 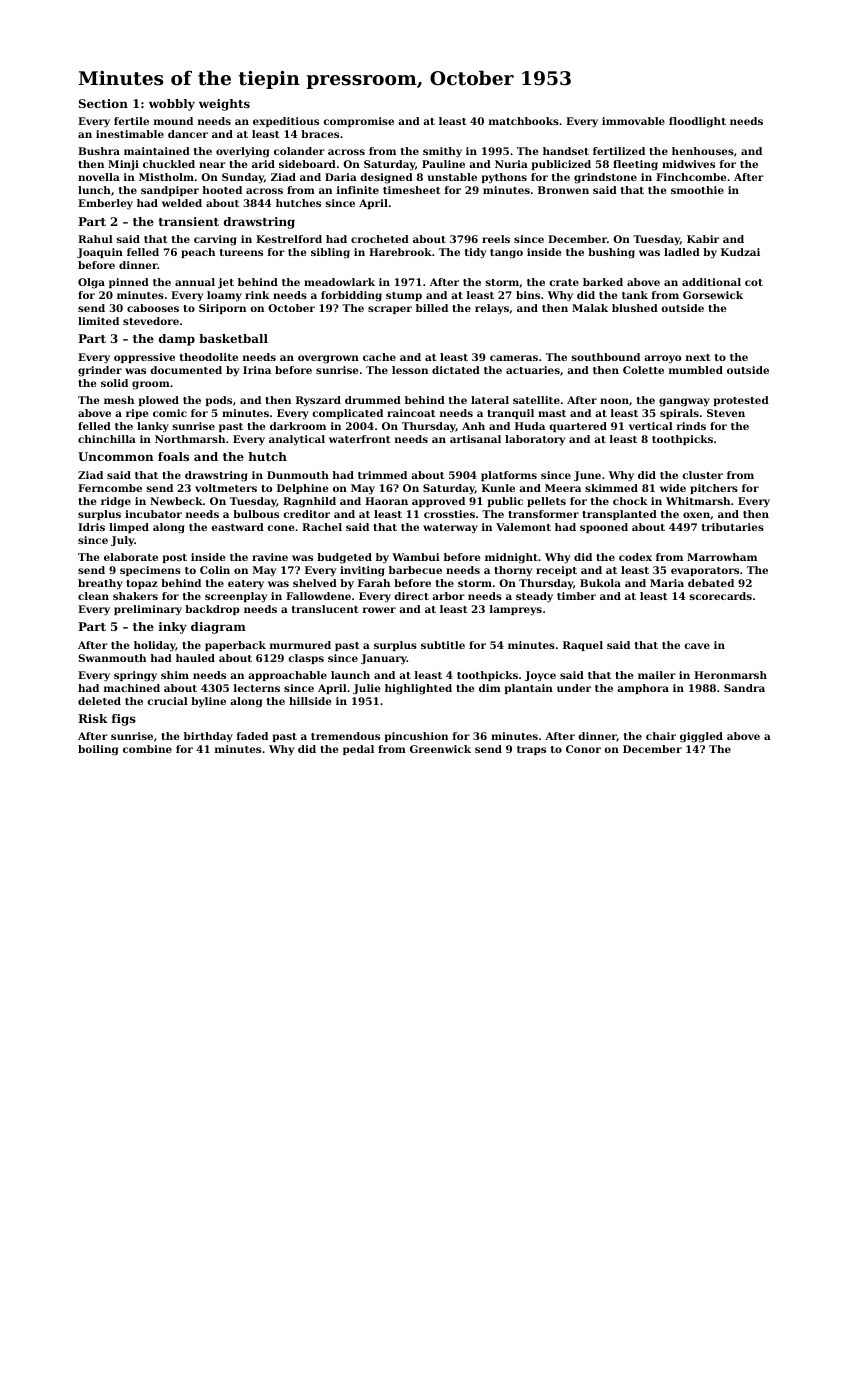 What do you see at coordinates (416, 557) in the screenshot?
I see `Wambui` at bounding box center [416, 557].
